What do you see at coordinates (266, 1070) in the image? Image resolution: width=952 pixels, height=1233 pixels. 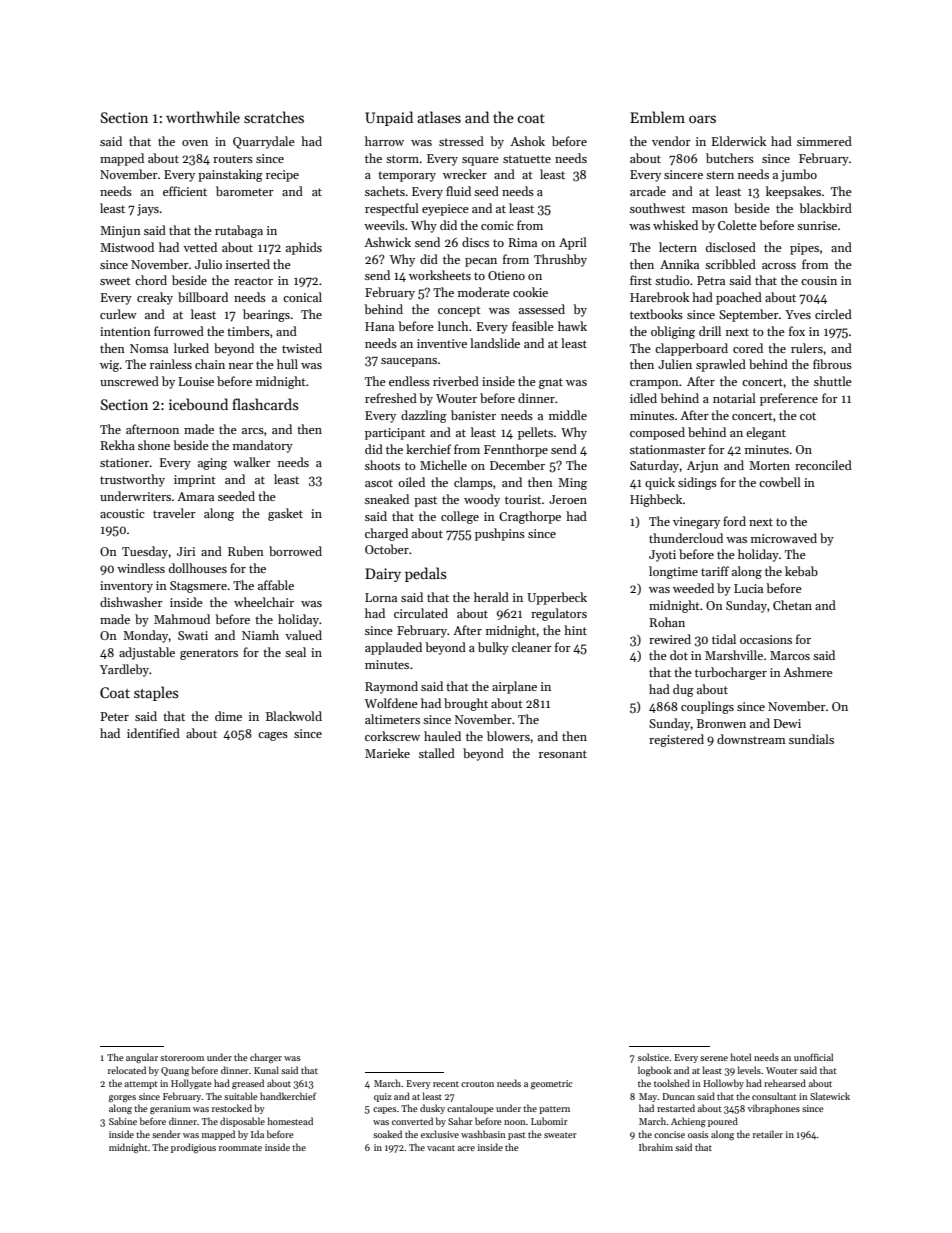 I see `Kunal` at bounding box center [266, 1070].
